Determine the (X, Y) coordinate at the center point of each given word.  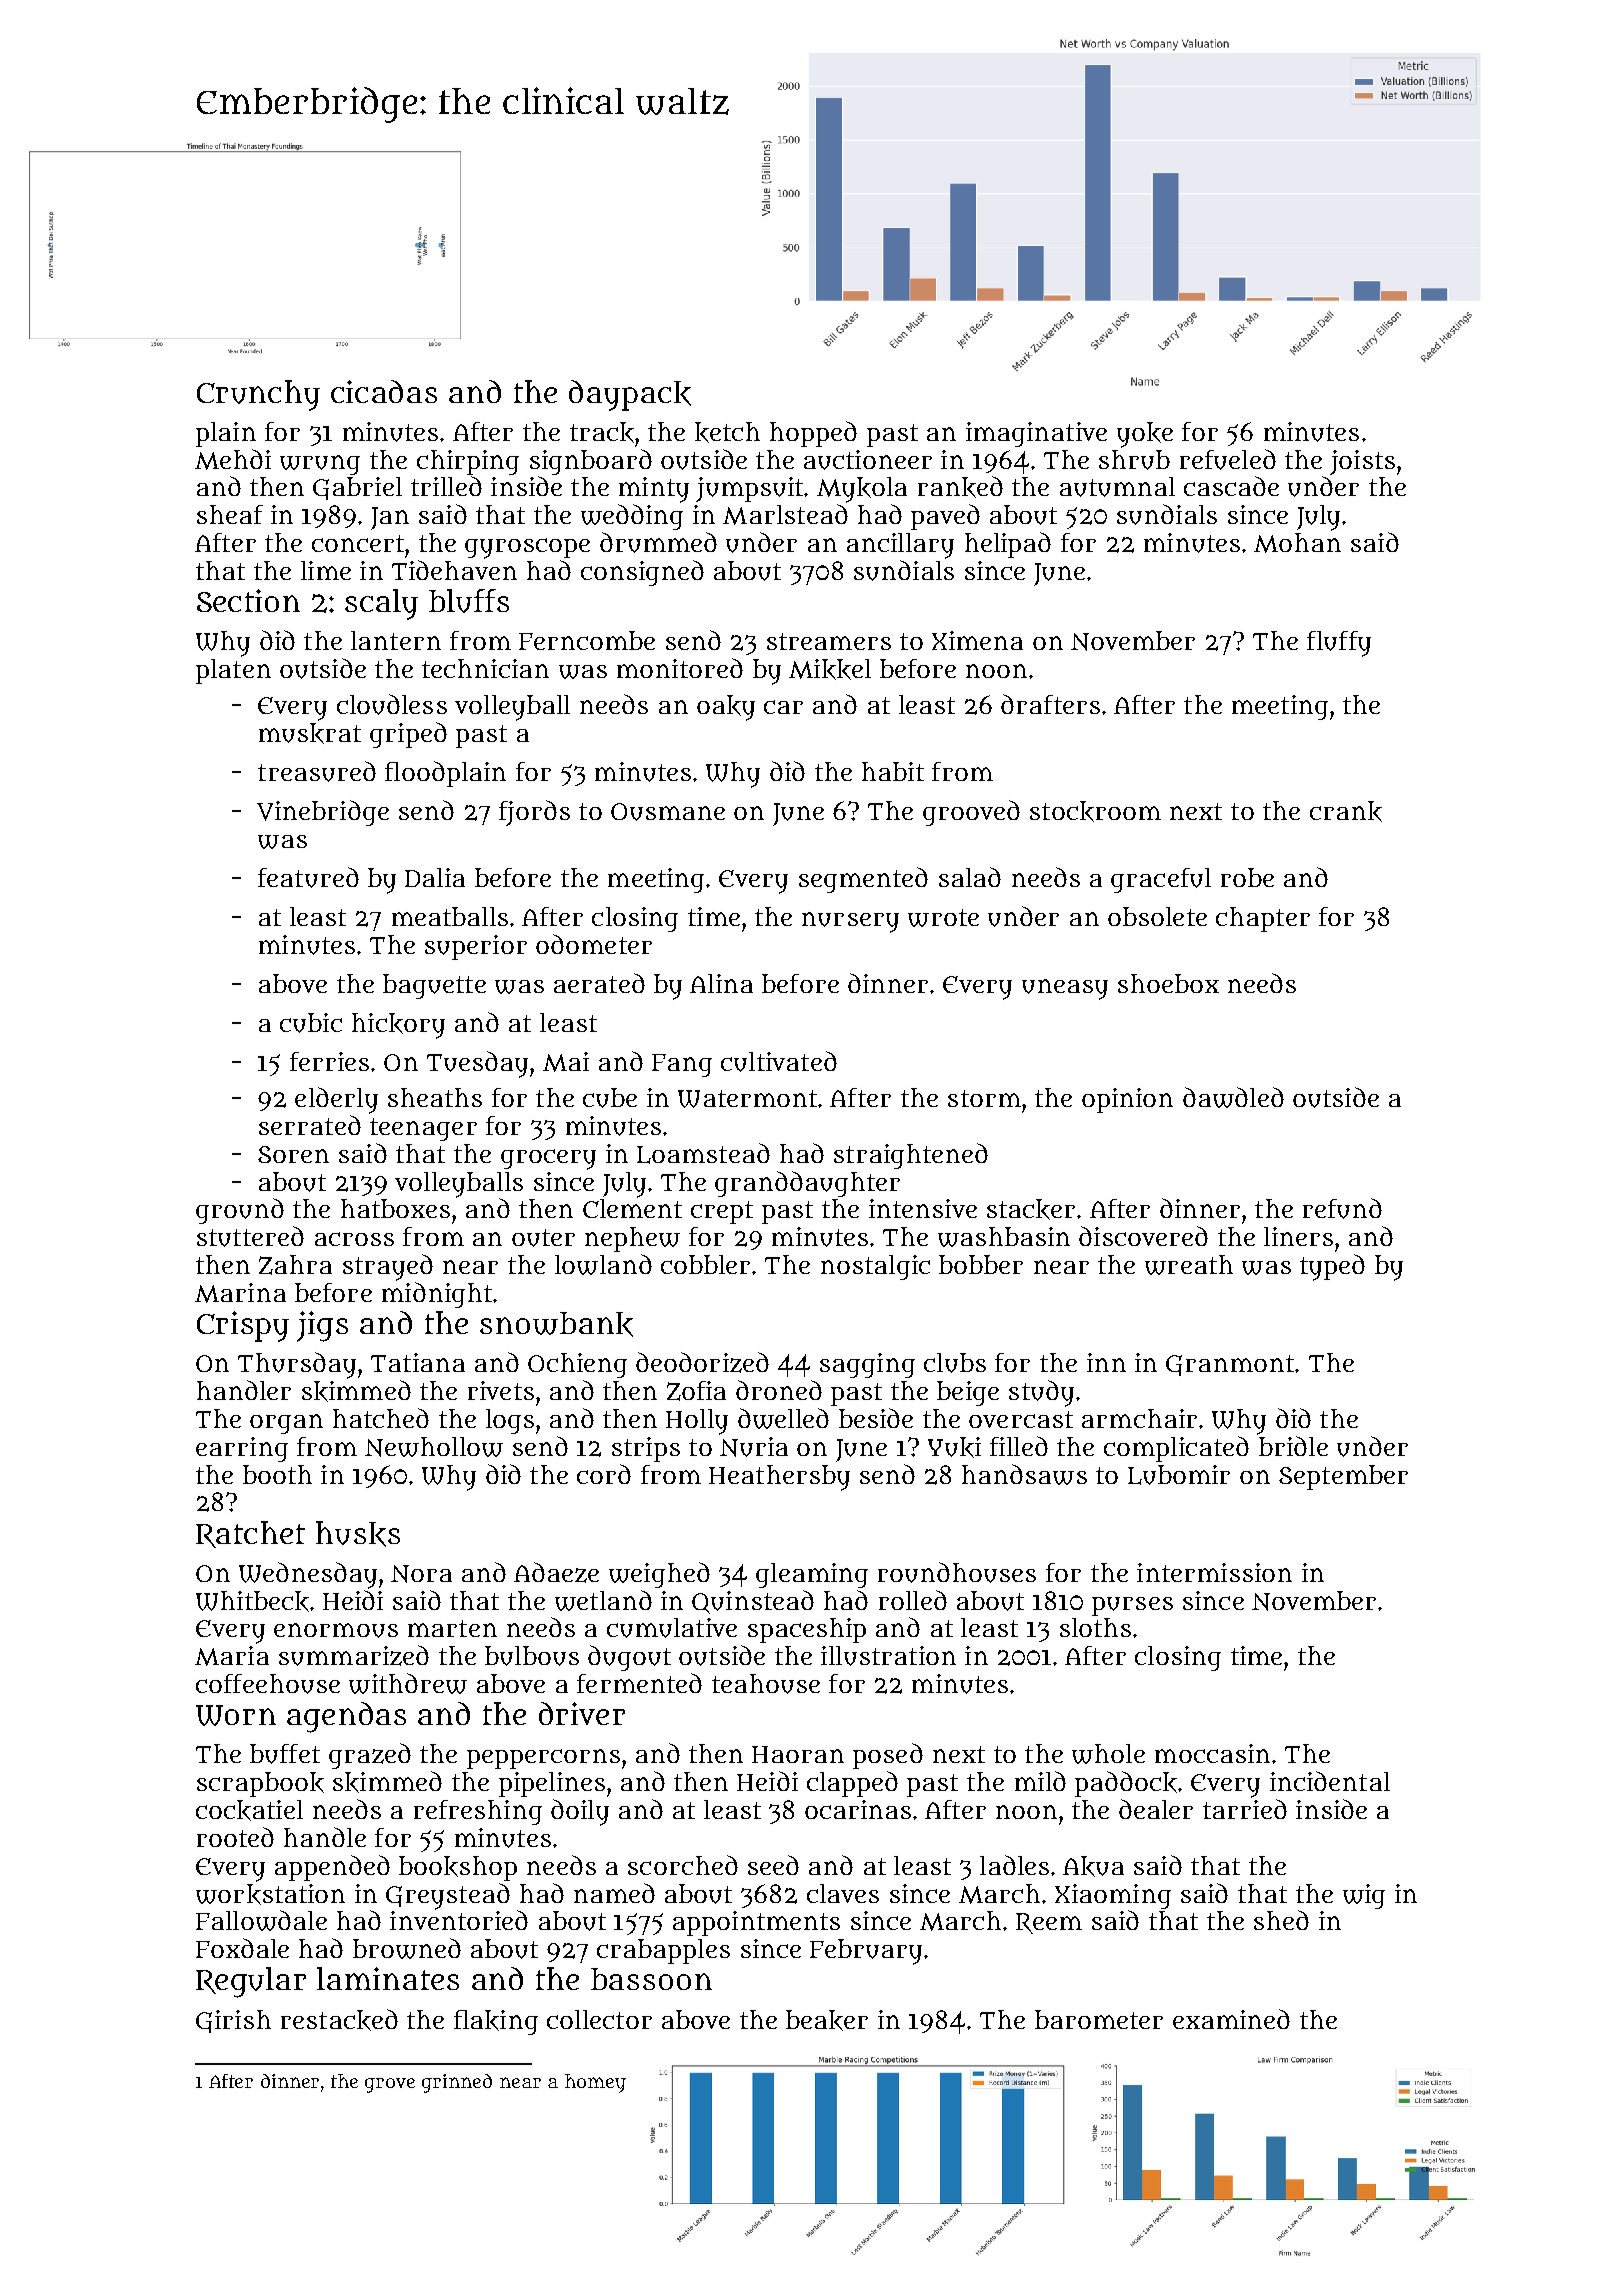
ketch (727, 432)
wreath (1189, 1265)
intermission (1214, 1572)
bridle (1293, 1446)
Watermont (747, 1099)
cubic (311, 1023)
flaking (496, 2022)
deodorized (702, 1362)
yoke (1145, 435)
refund (1342, 1208)
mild (1040, 1781)
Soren (293, 1154)
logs (510, 1421)
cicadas (384, 391)
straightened (911, 1156)
